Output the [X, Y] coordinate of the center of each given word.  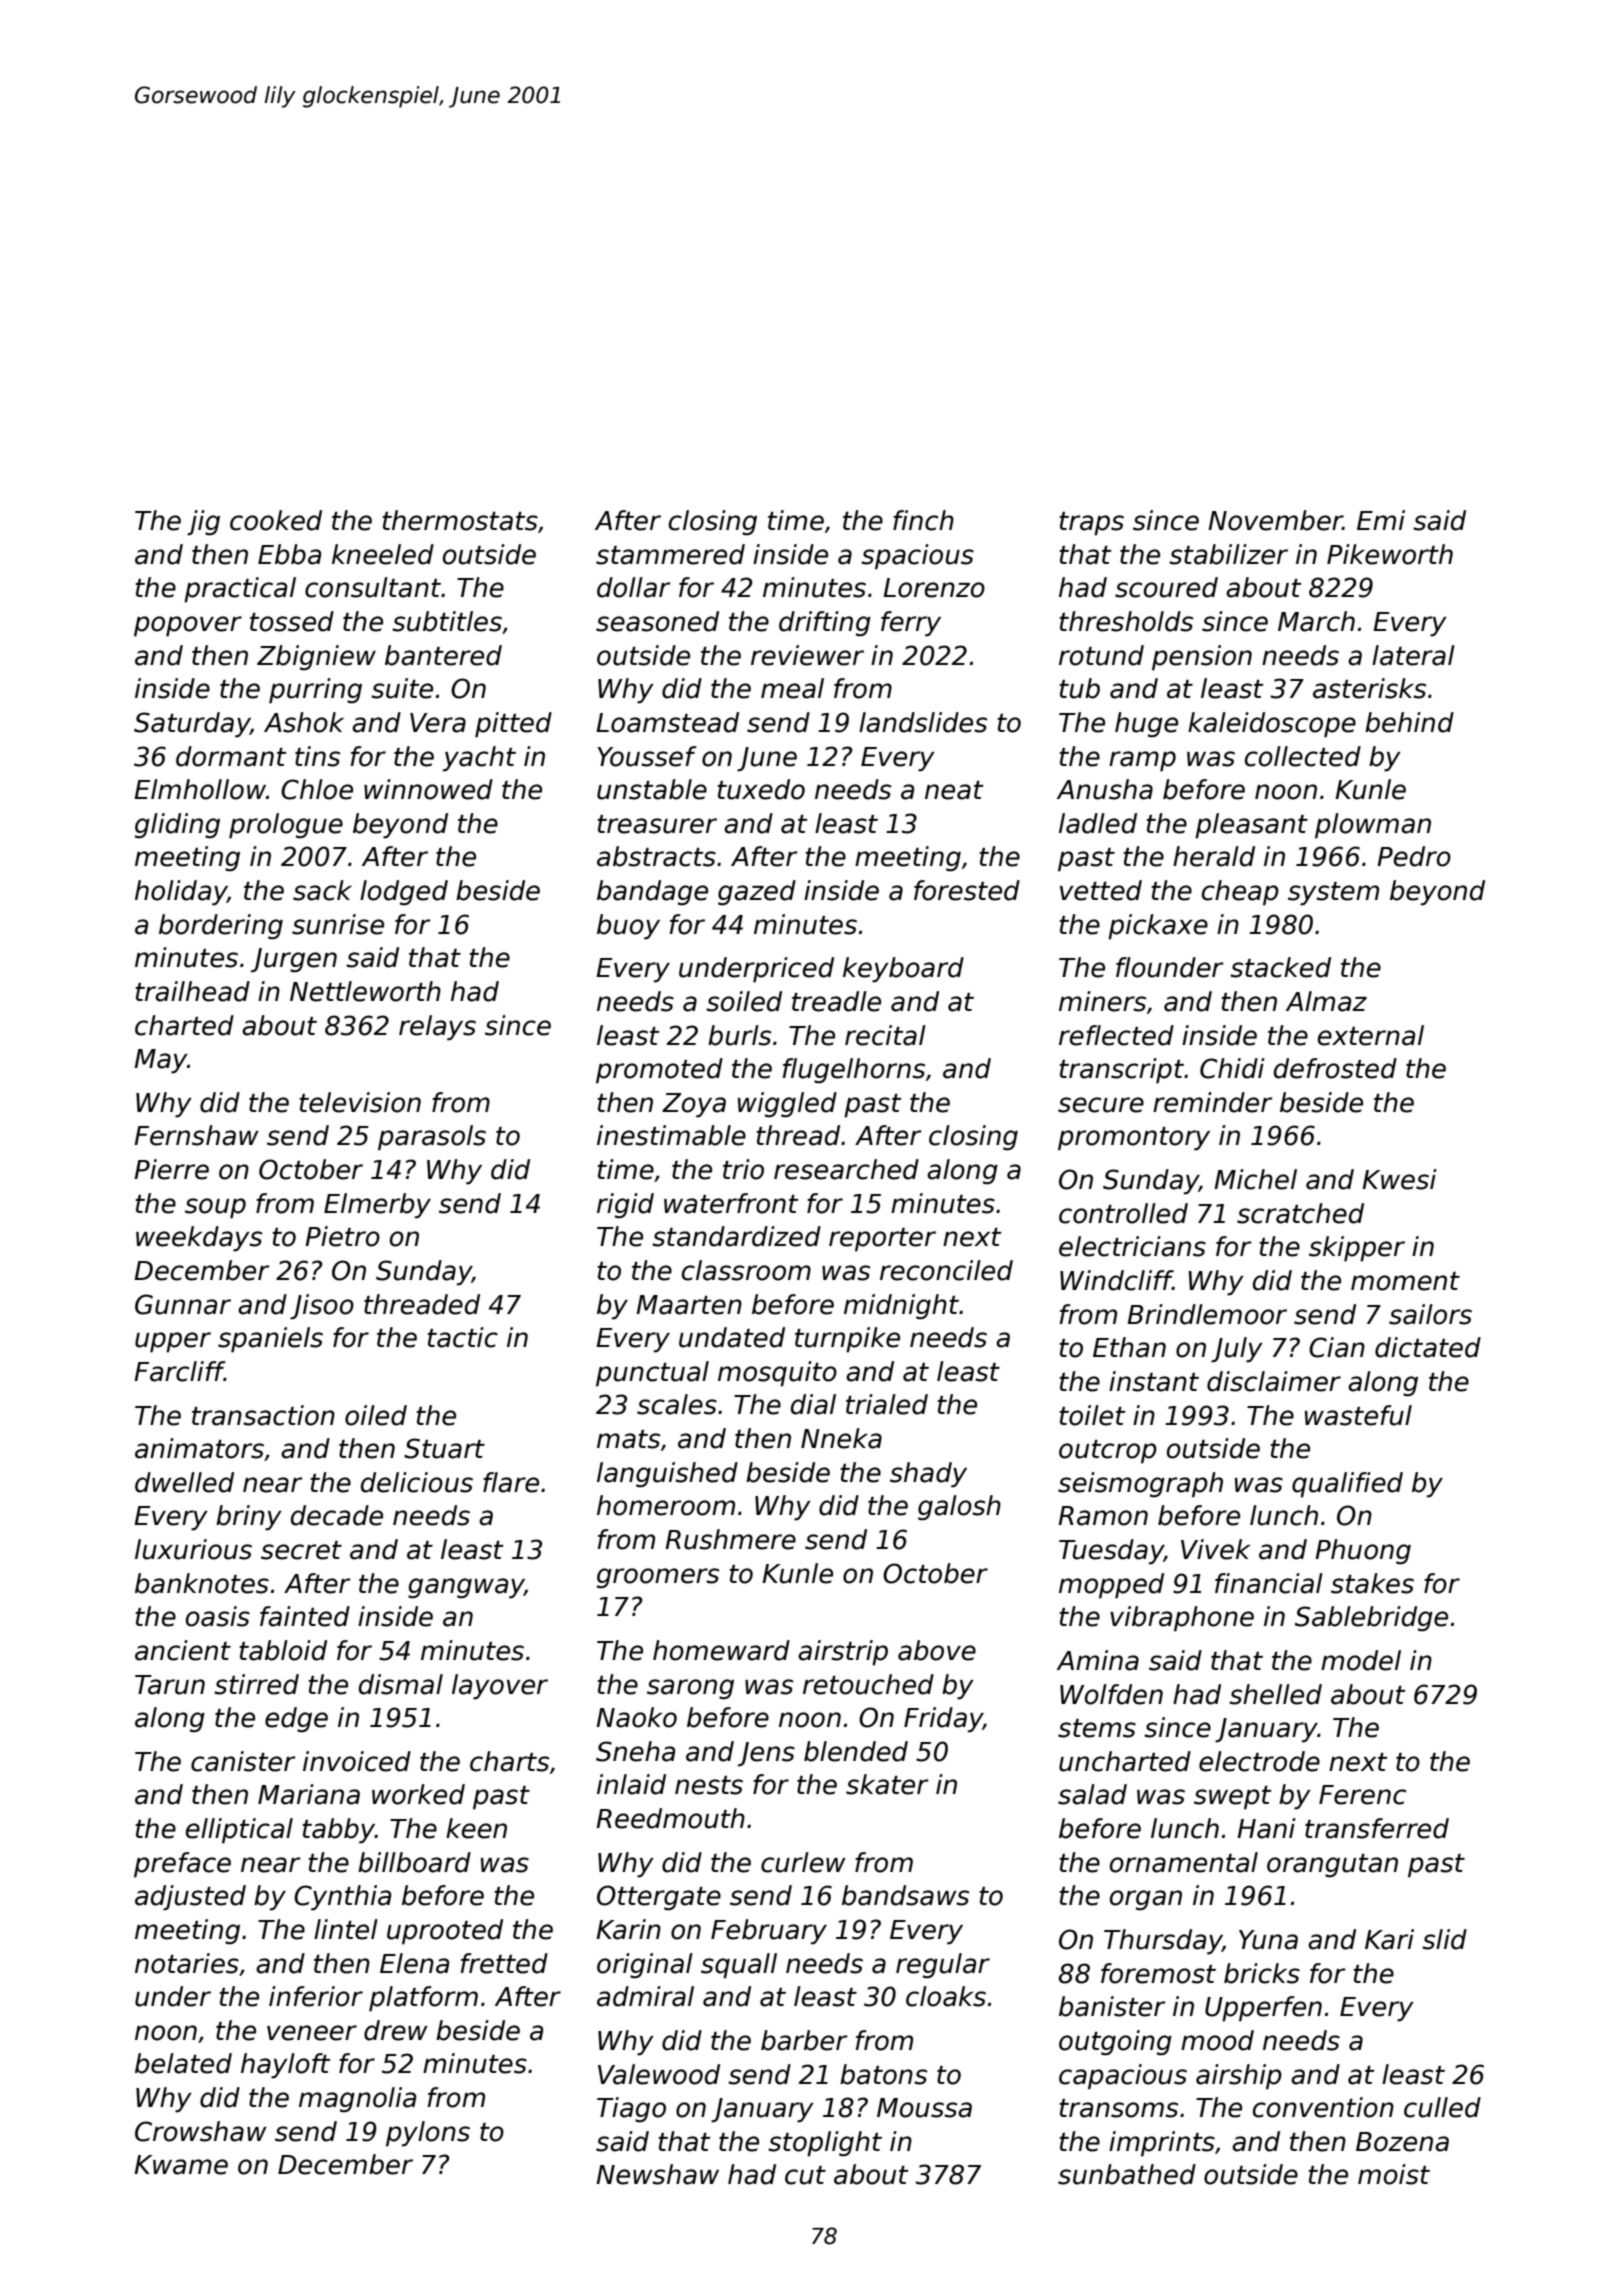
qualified [1347, 1485]
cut [805, 2175]
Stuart [444, 1448]
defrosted [1335, 1068]
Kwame [181, 2165]
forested [967, 890]
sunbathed [1127, 2174]
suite [402, 688]
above [937, 1650]
